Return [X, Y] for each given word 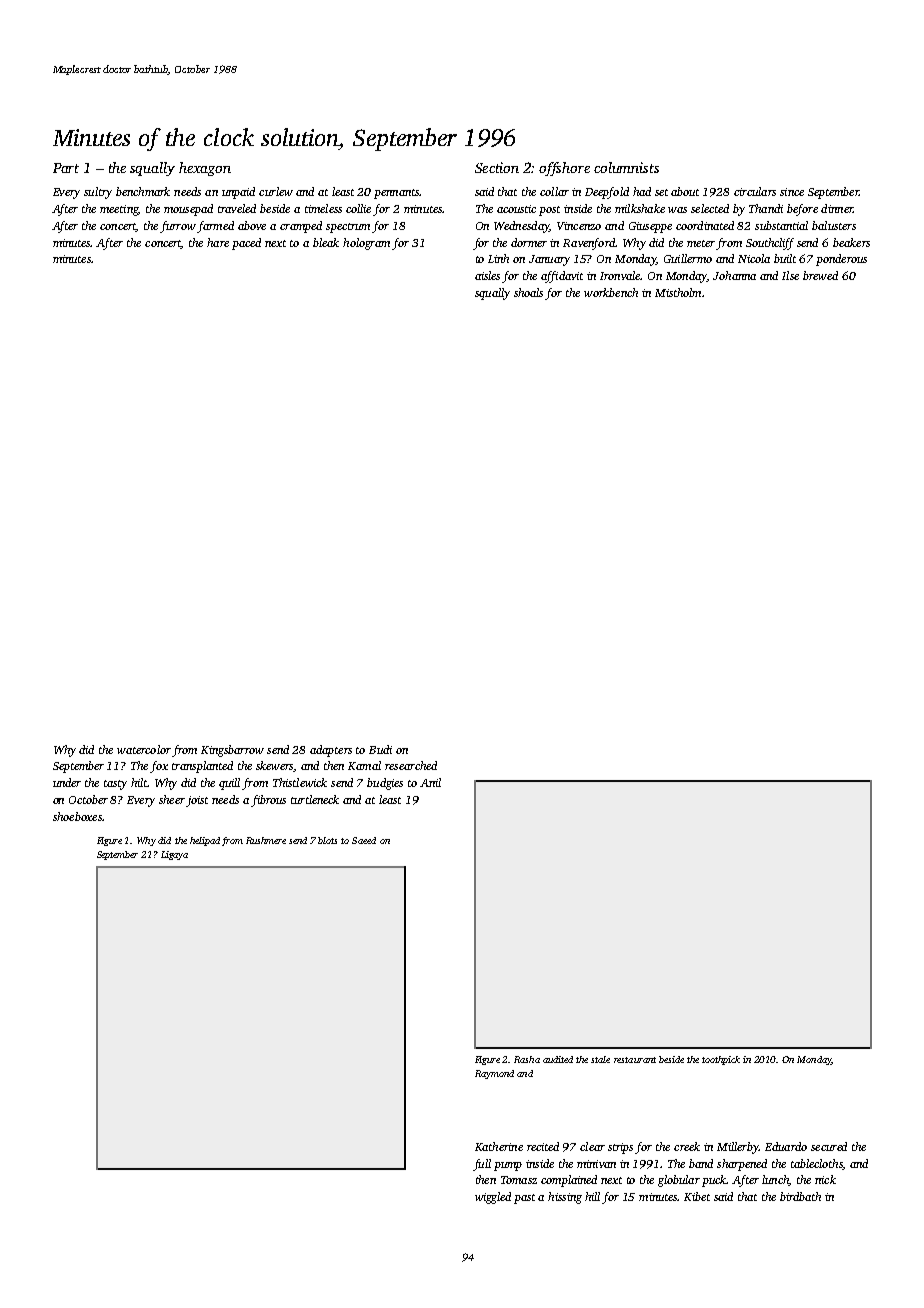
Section [497, 167]
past [524, 1199]
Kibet [697, 1196]
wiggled [493, 1198]
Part [66, 168]
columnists [626, 167]
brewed [820, 275]
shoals [528, 292]
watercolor [144, 749]
